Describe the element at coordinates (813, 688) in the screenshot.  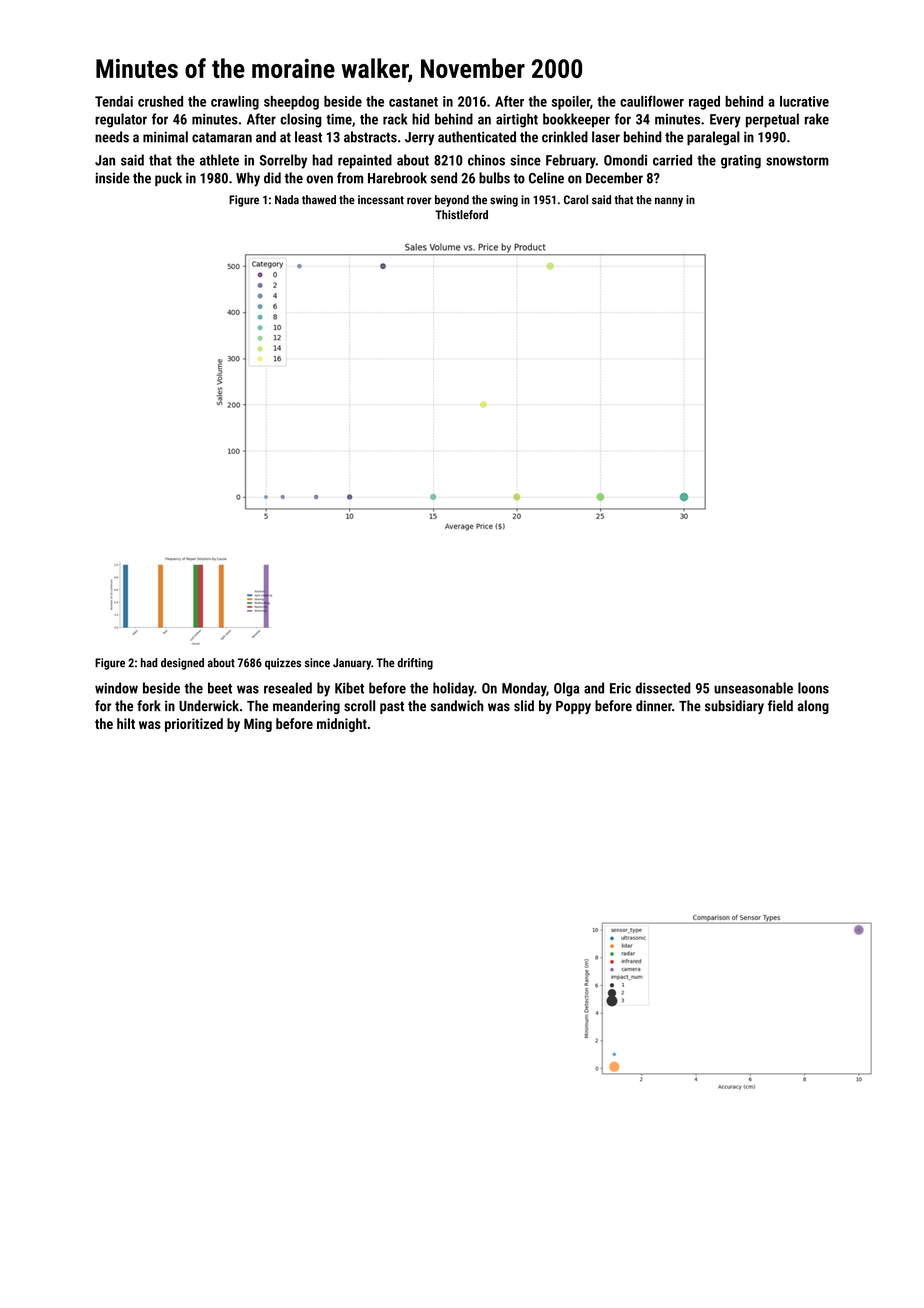
I see `loons` at that location.
